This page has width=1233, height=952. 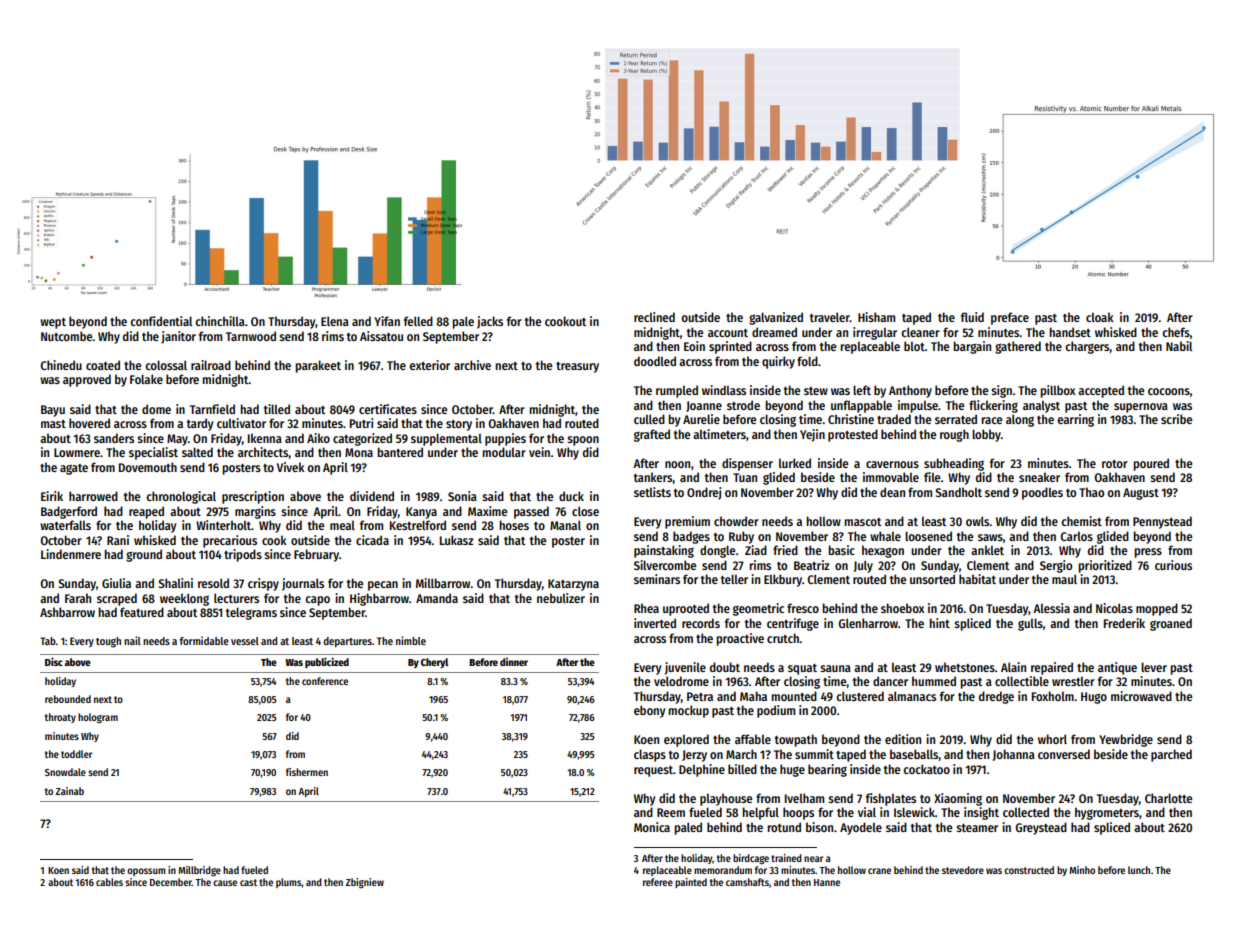 What do you see at coordinates (691, 883) in the page?
I see `painted` at bounding box center [691, 883].
